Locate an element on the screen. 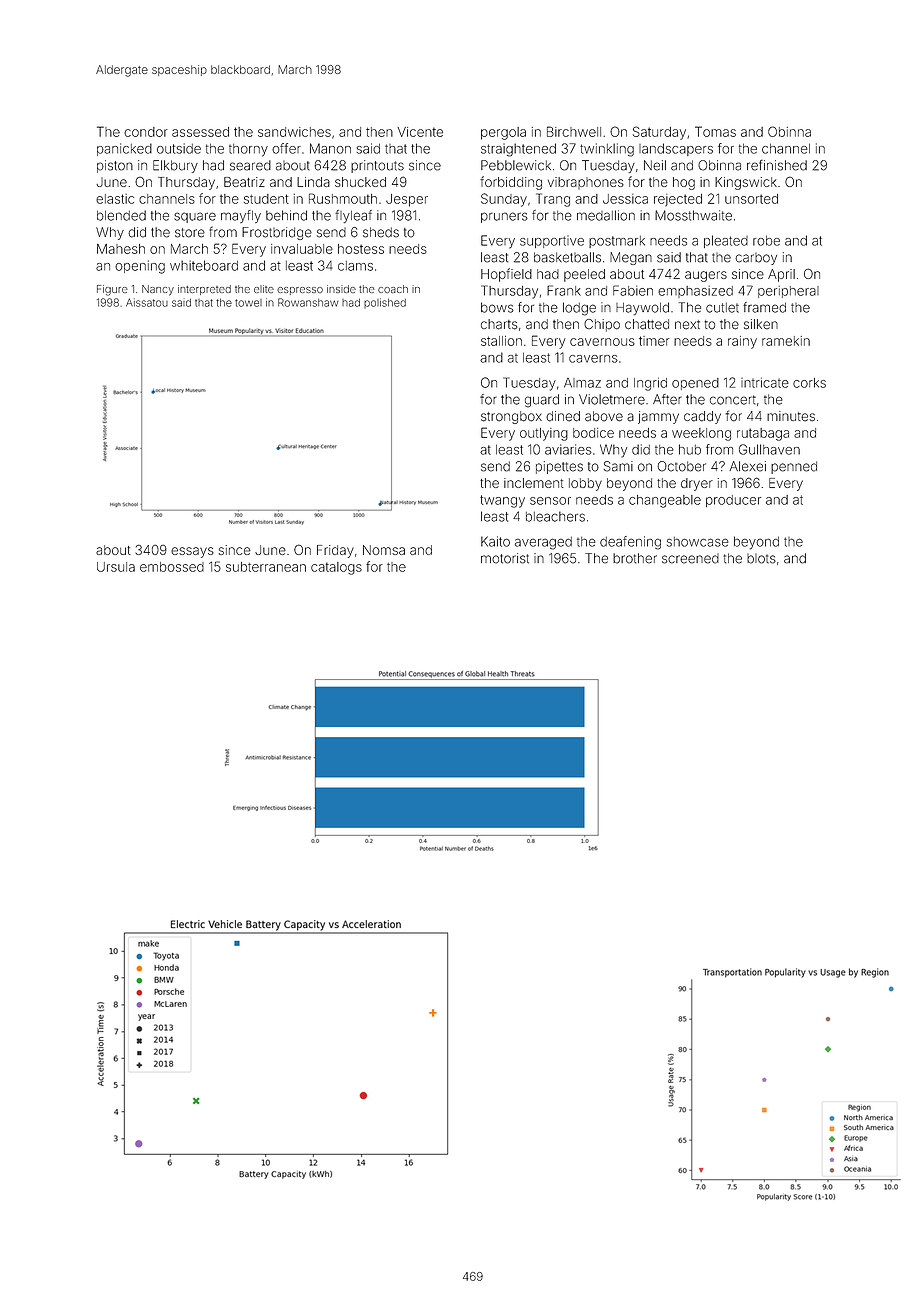 The width and height of the screenshot is (924, 1308). Rowanshaw is located at coordinates (308, 302).
